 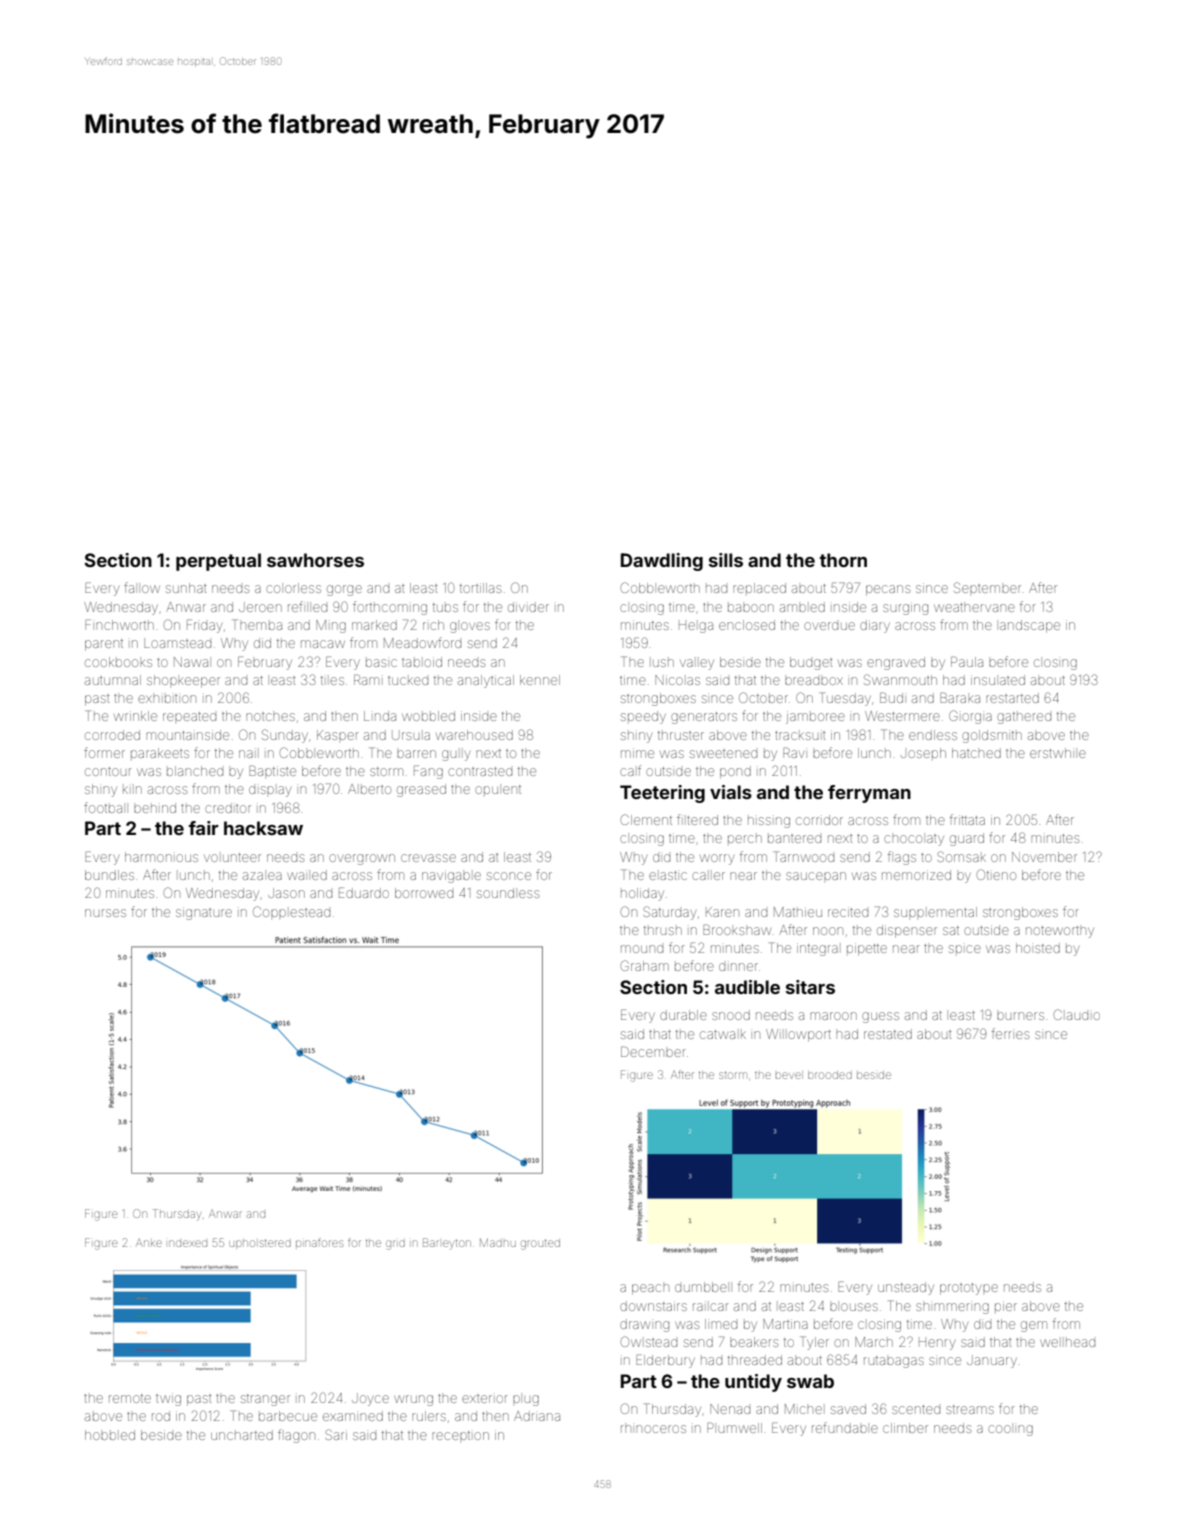 What do you see at coordinates (257, 624) in the image?
I see `Themba` at bounding box center [257, 624].
